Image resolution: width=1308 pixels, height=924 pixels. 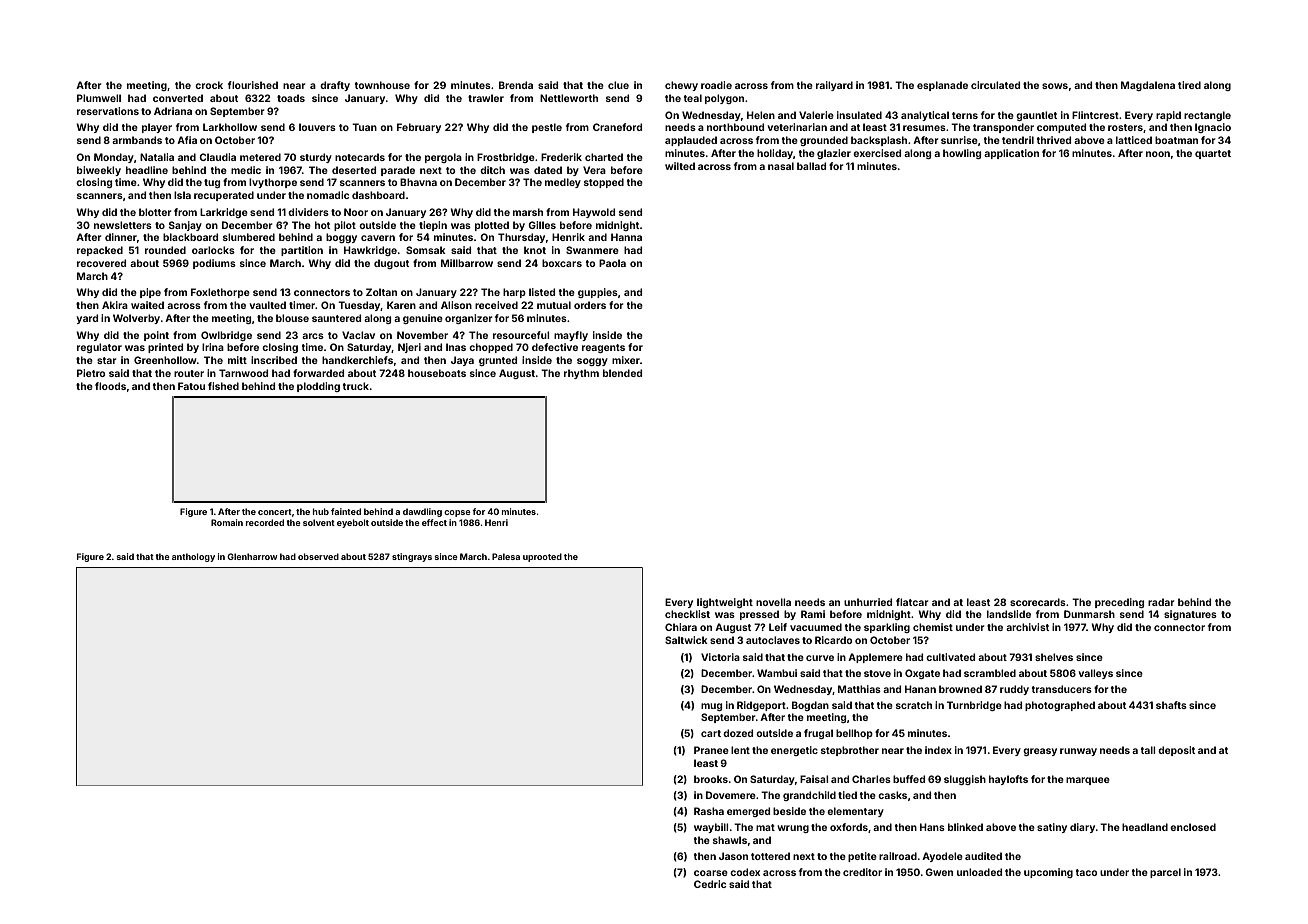 I want to click on dugout, so click(x=391, y=264).
